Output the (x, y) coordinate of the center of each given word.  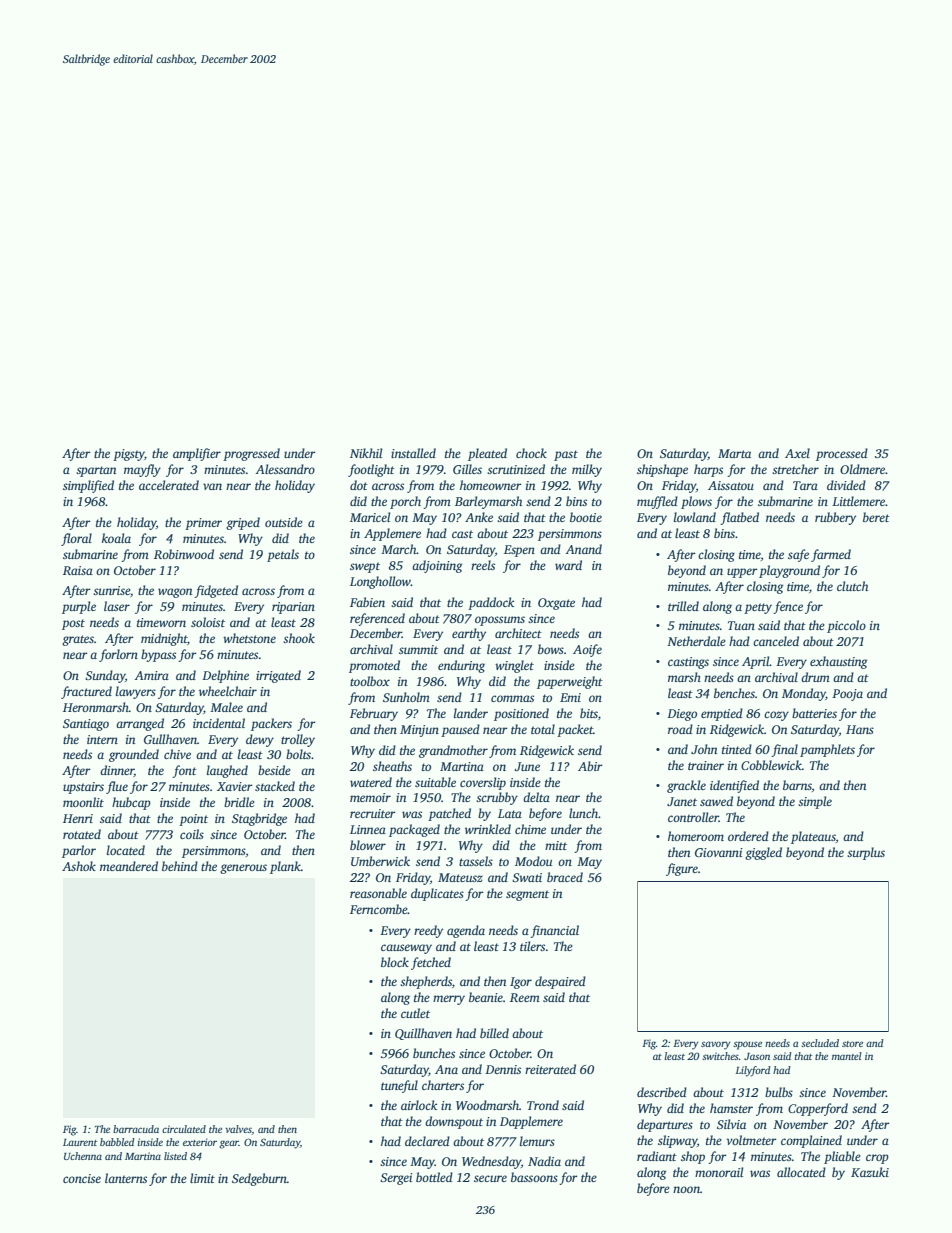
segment (527, 895)
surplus (866, 853)
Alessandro (285, 469)
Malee (226, 707)
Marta (734, 453)
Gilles (467, 469)
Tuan (741, 625)
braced (565, 877)
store (852, 1044)
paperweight (570, 682)
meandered (129, 866)
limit (202, 1178)
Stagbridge (259, 819)
